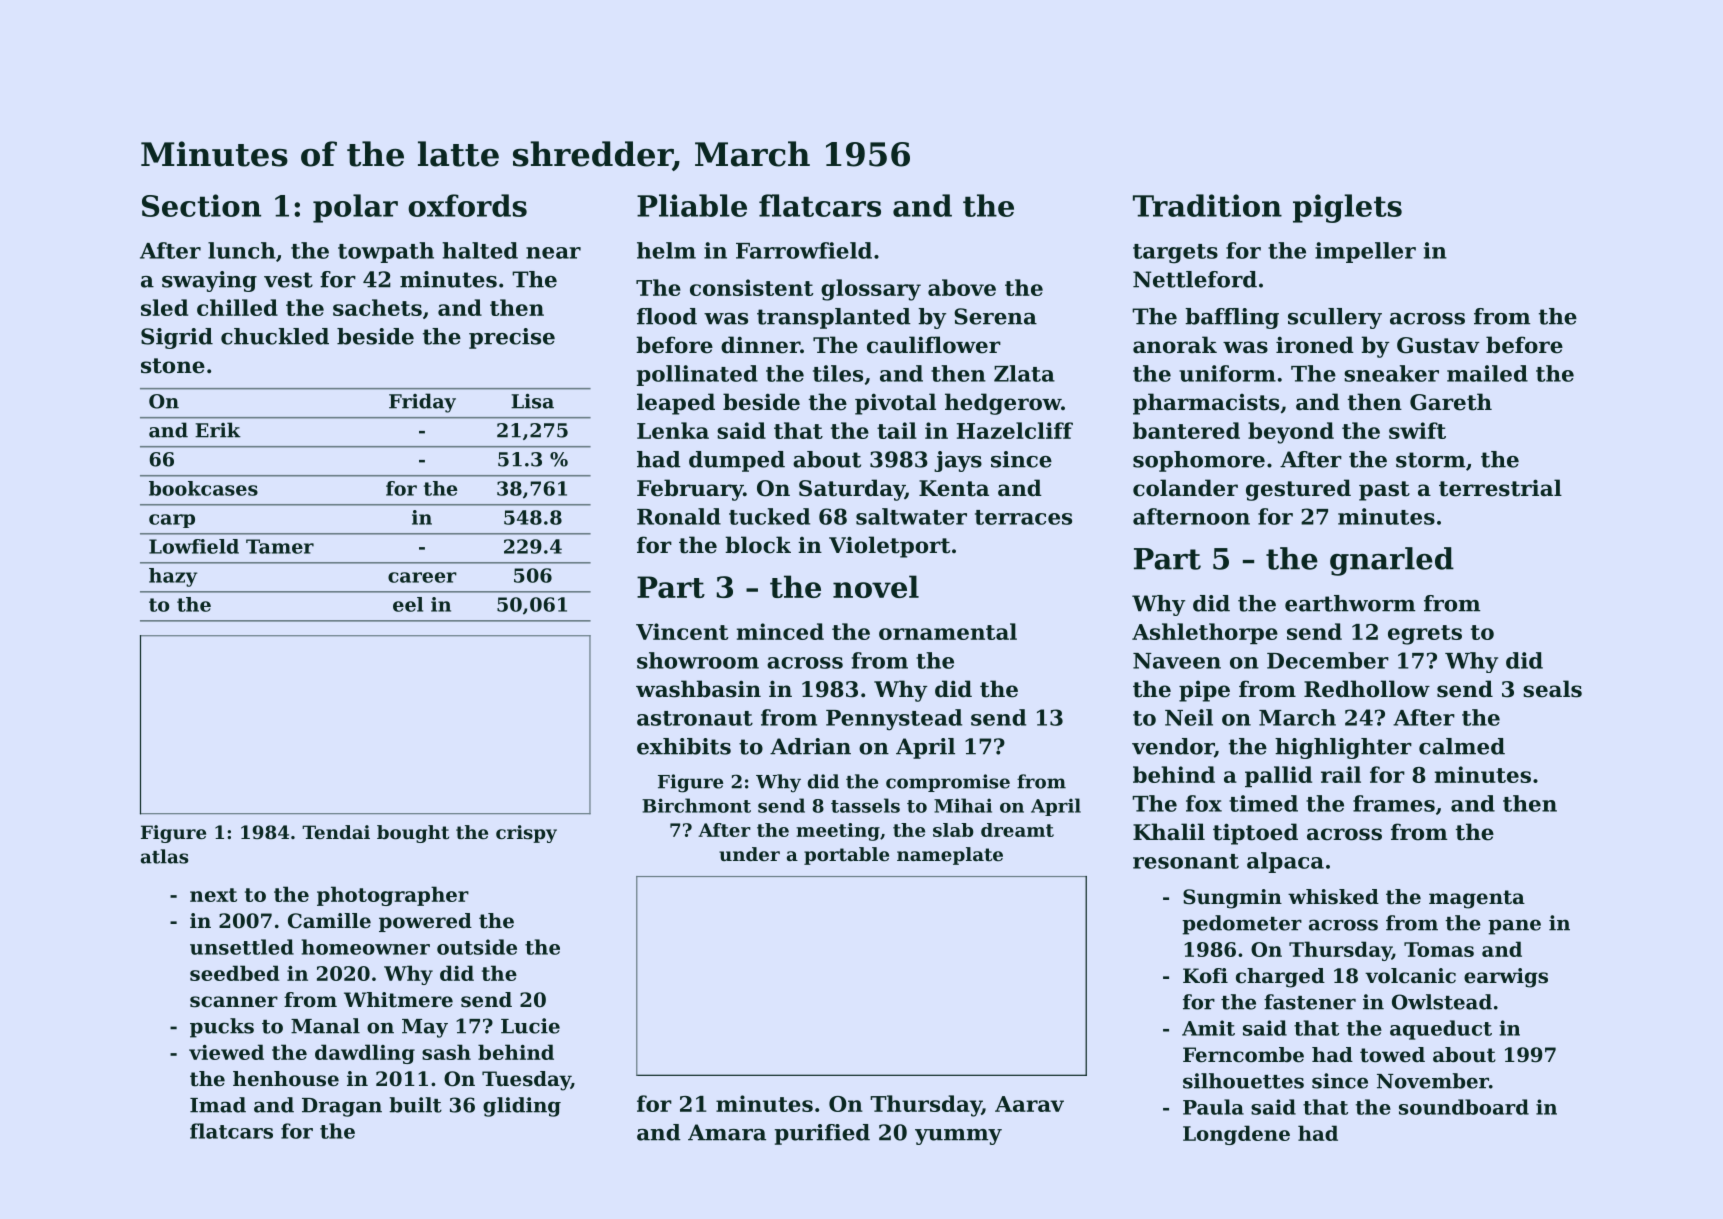 The width and height of the document is (1723, 1219). Describe the element at coordinates (1439, 949) in the document. I see `Tomas` at that location.
